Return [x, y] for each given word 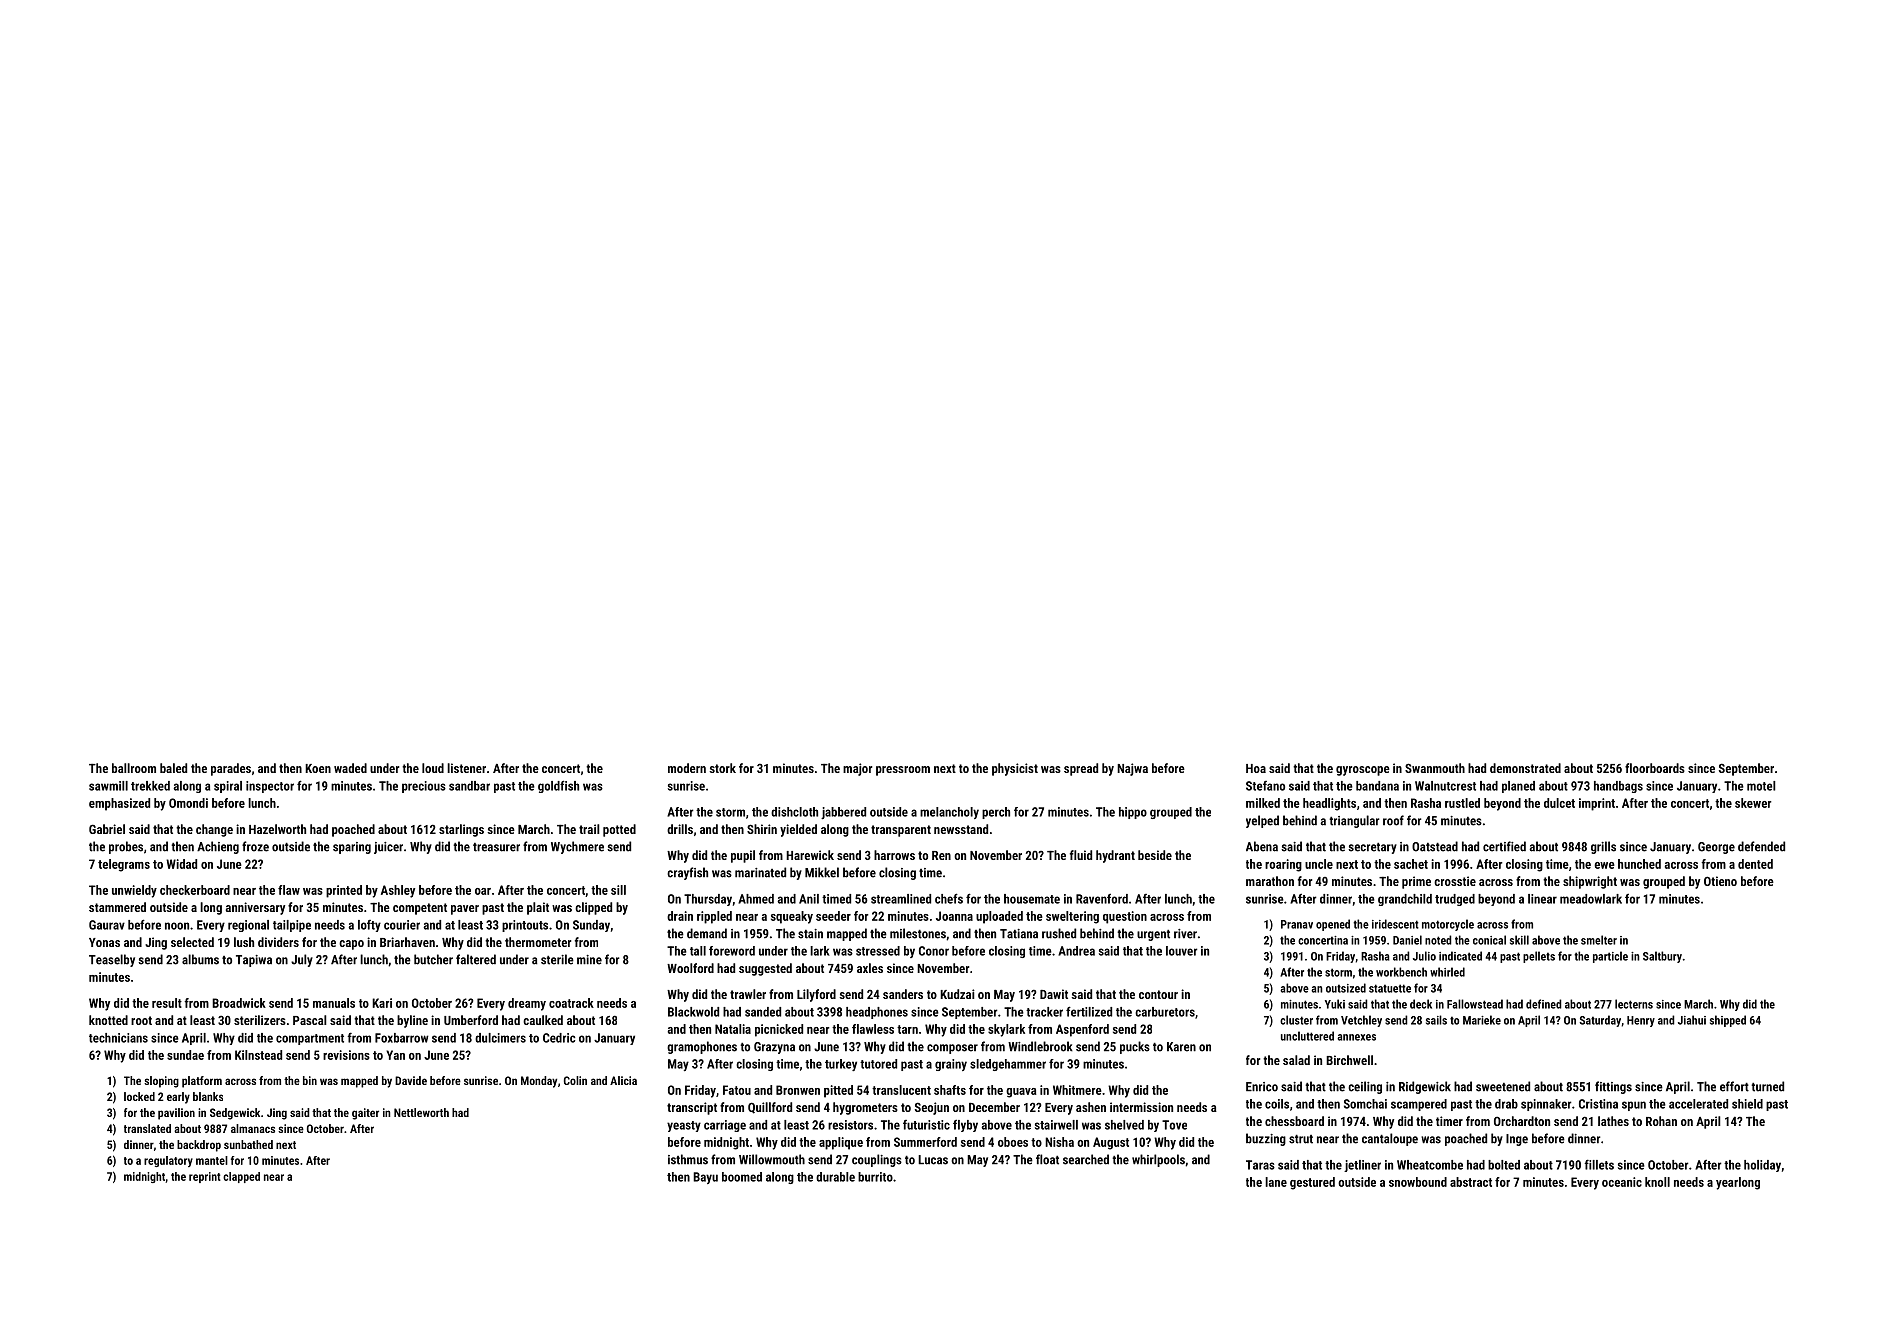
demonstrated [1525, 768]
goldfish [558, 786]
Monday [539, 1082]
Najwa [1132, 769]
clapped [241, 1177]
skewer [1753, 803]
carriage [725, 1126]
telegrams [124, 865]
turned [1767, 1086]
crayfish [687, 873]
